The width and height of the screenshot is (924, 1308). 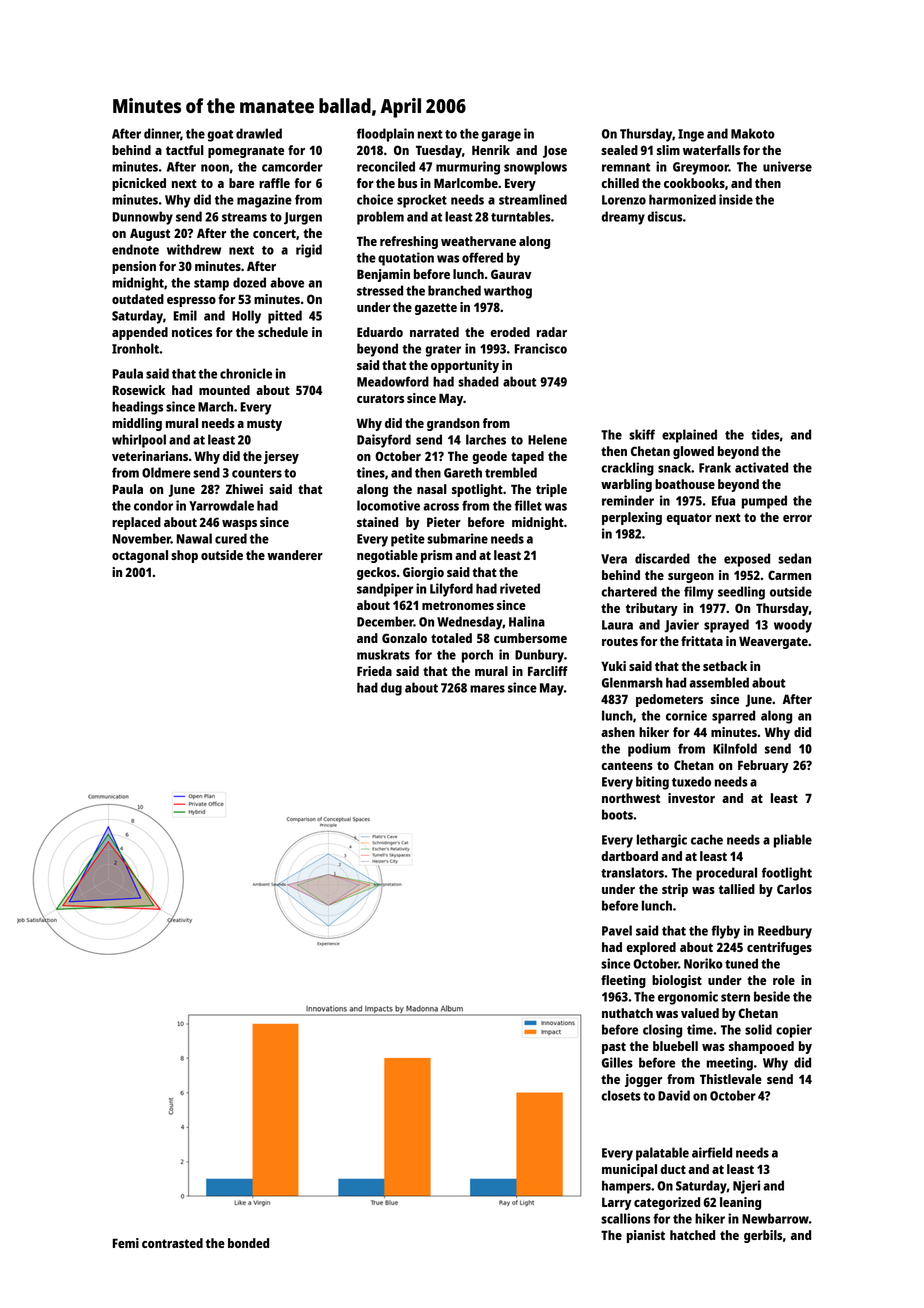 What do you see at coordinates (736, 199) in the screenshot?
I see `inside` at bounding box center [736, 199].
